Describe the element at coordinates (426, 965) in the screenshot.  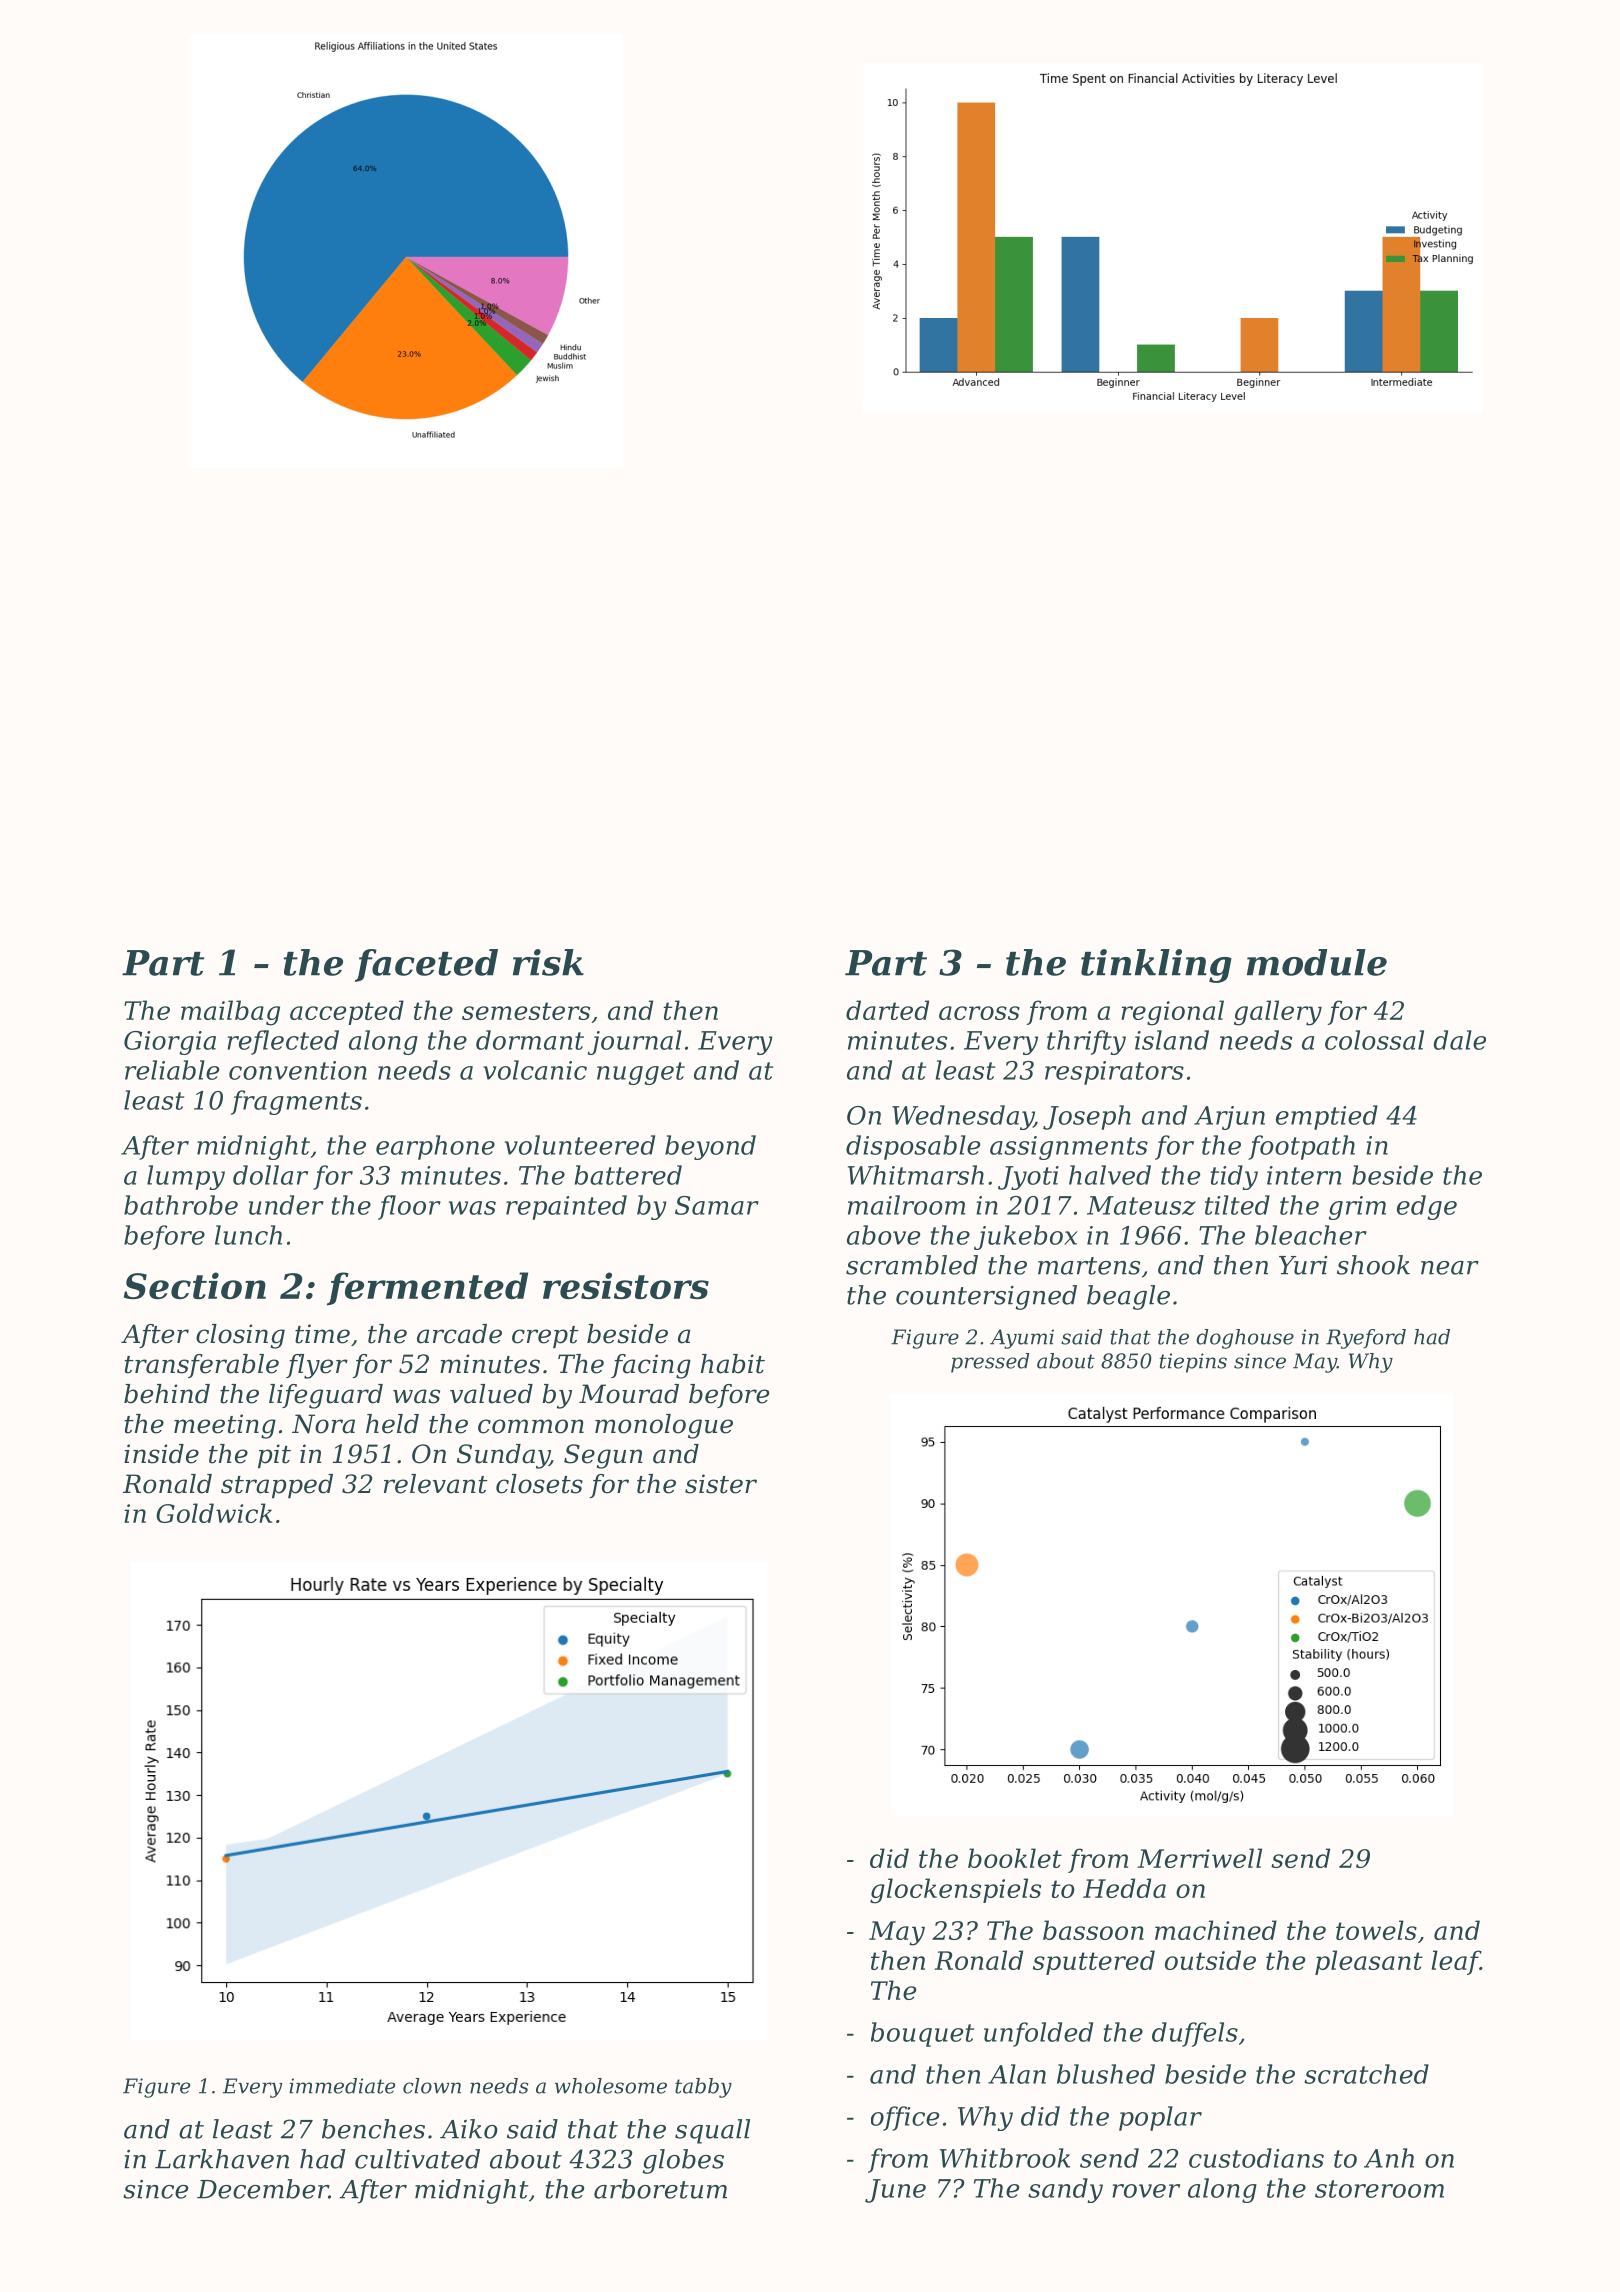
I see `faceted` at that location.
